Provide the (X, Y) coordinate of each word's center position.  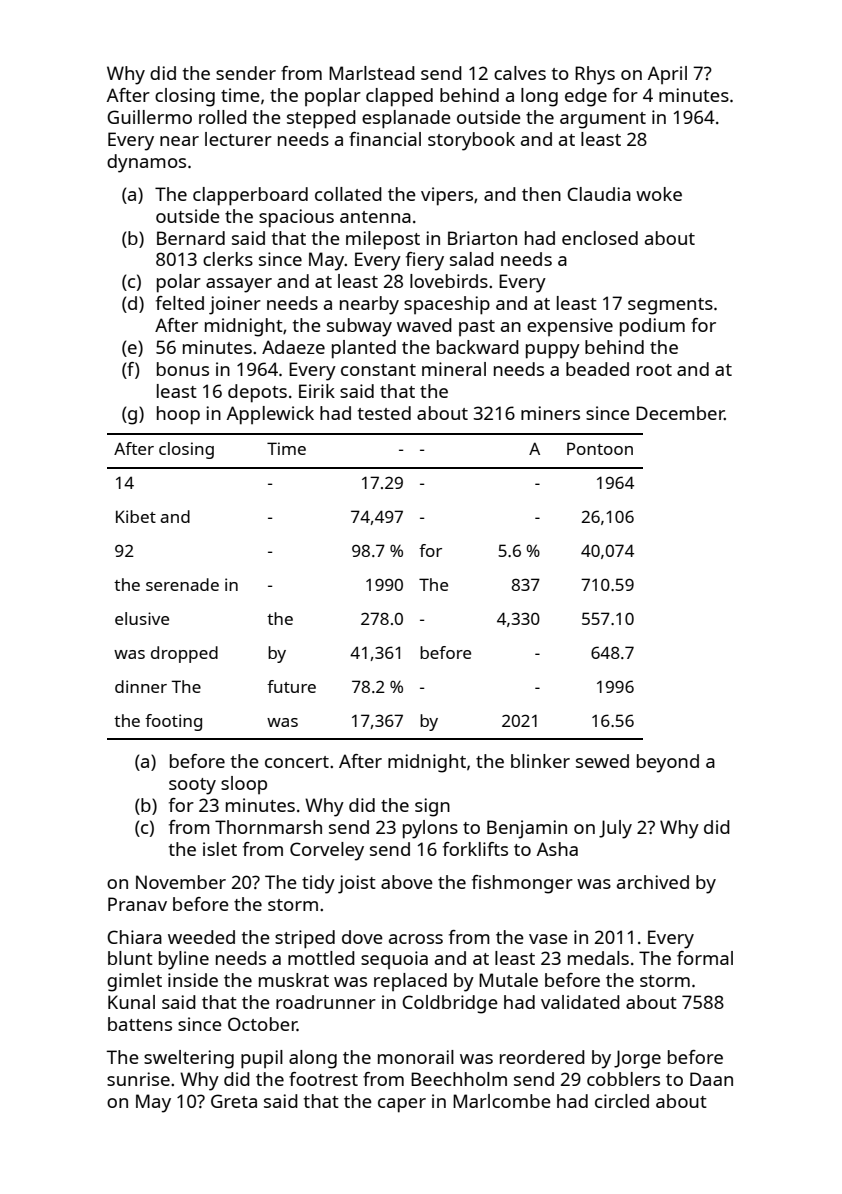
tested (384, 413)
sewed (602, 761)
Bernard (191, 238)
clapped (399, 97)
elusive (142, 618)
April (667, 75)
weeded (201, 937)
